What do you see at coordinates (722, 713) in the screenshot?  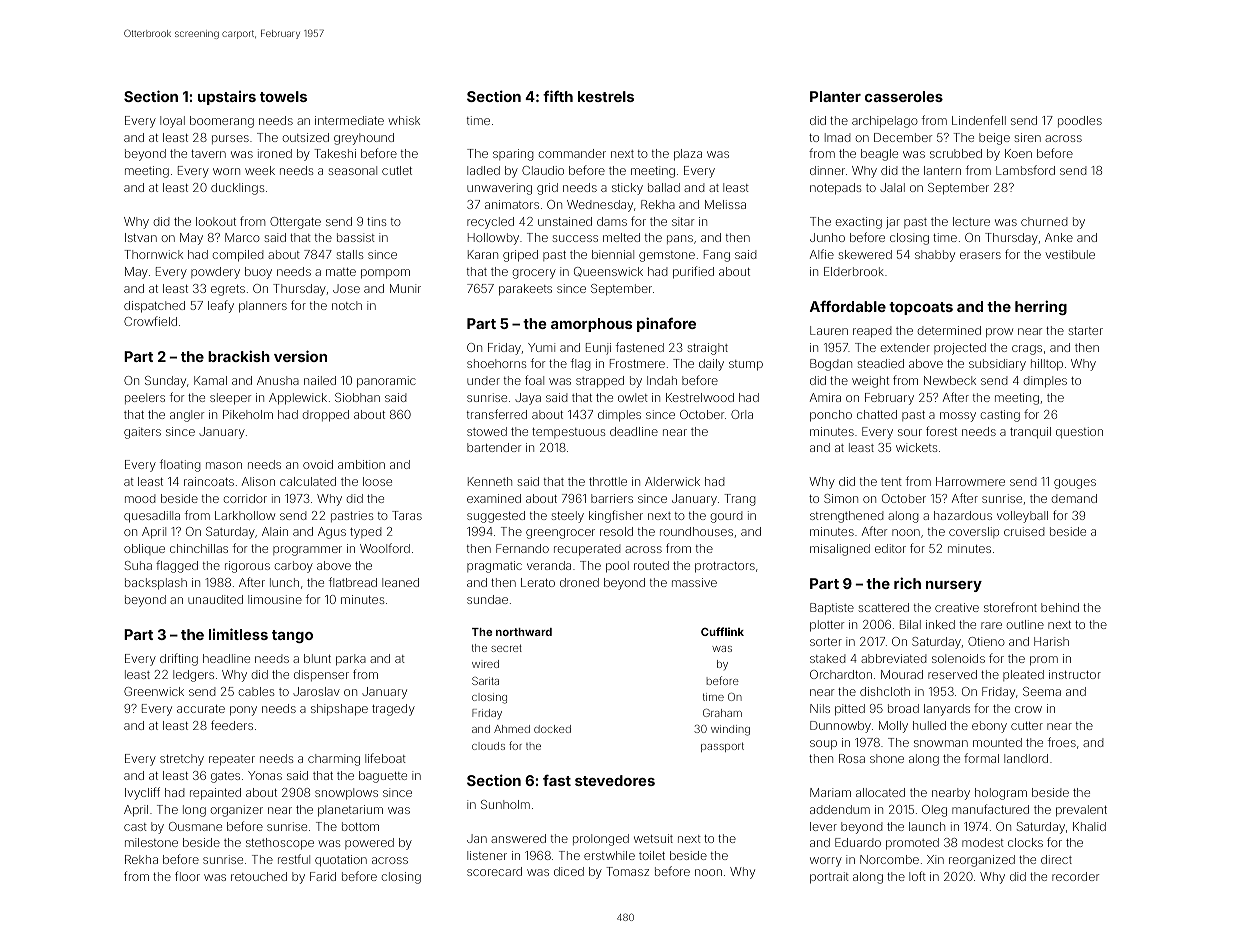 I see `Graham` at bounding box center [722, 713].
